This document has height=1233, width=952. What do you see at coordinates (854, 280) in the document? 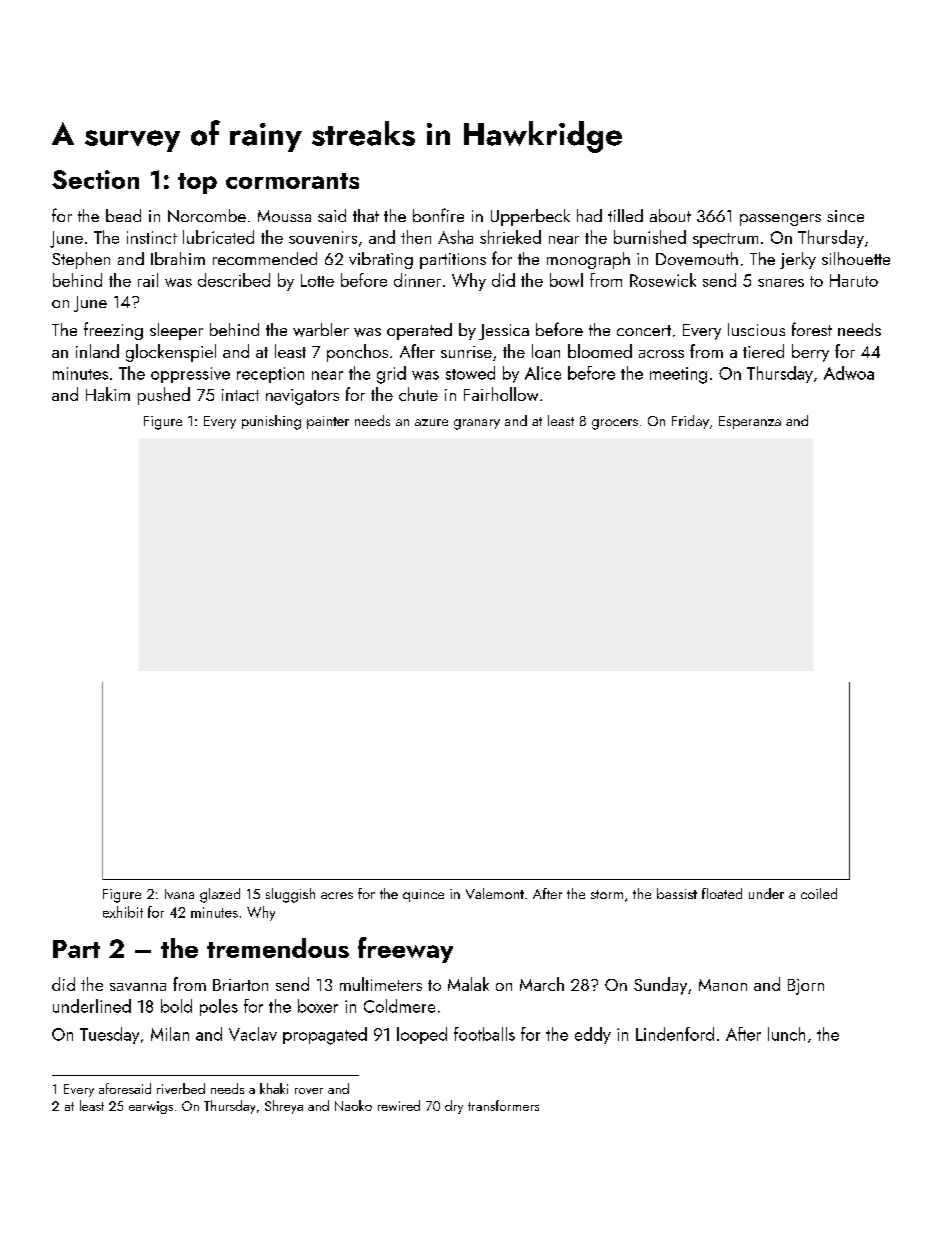
I see `Haruto` at bounding box center [854, 280].
